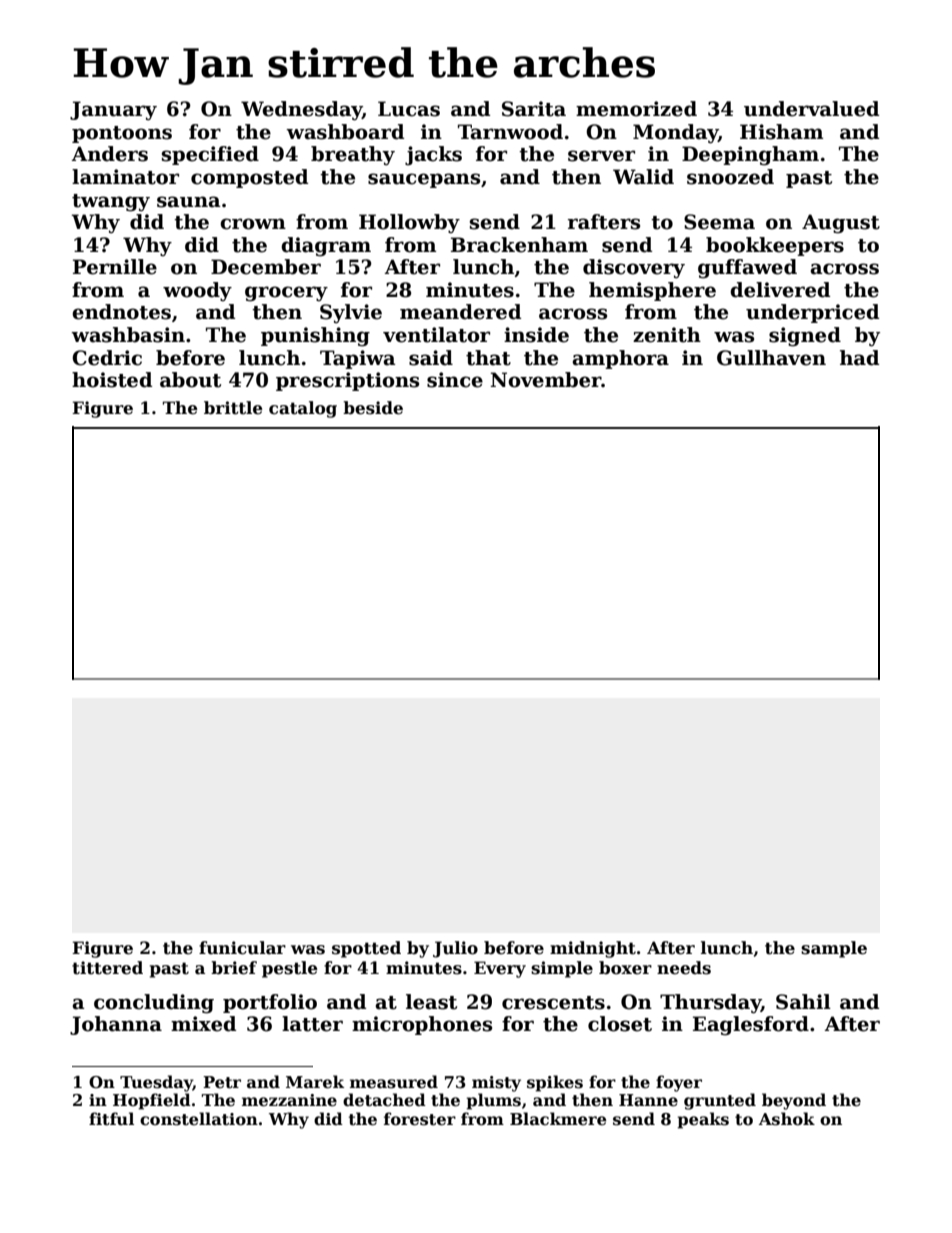 This image has width=952, height=1233. Describe the element at coordinates (643, 177) in the image. I see `Walid` at that location.
